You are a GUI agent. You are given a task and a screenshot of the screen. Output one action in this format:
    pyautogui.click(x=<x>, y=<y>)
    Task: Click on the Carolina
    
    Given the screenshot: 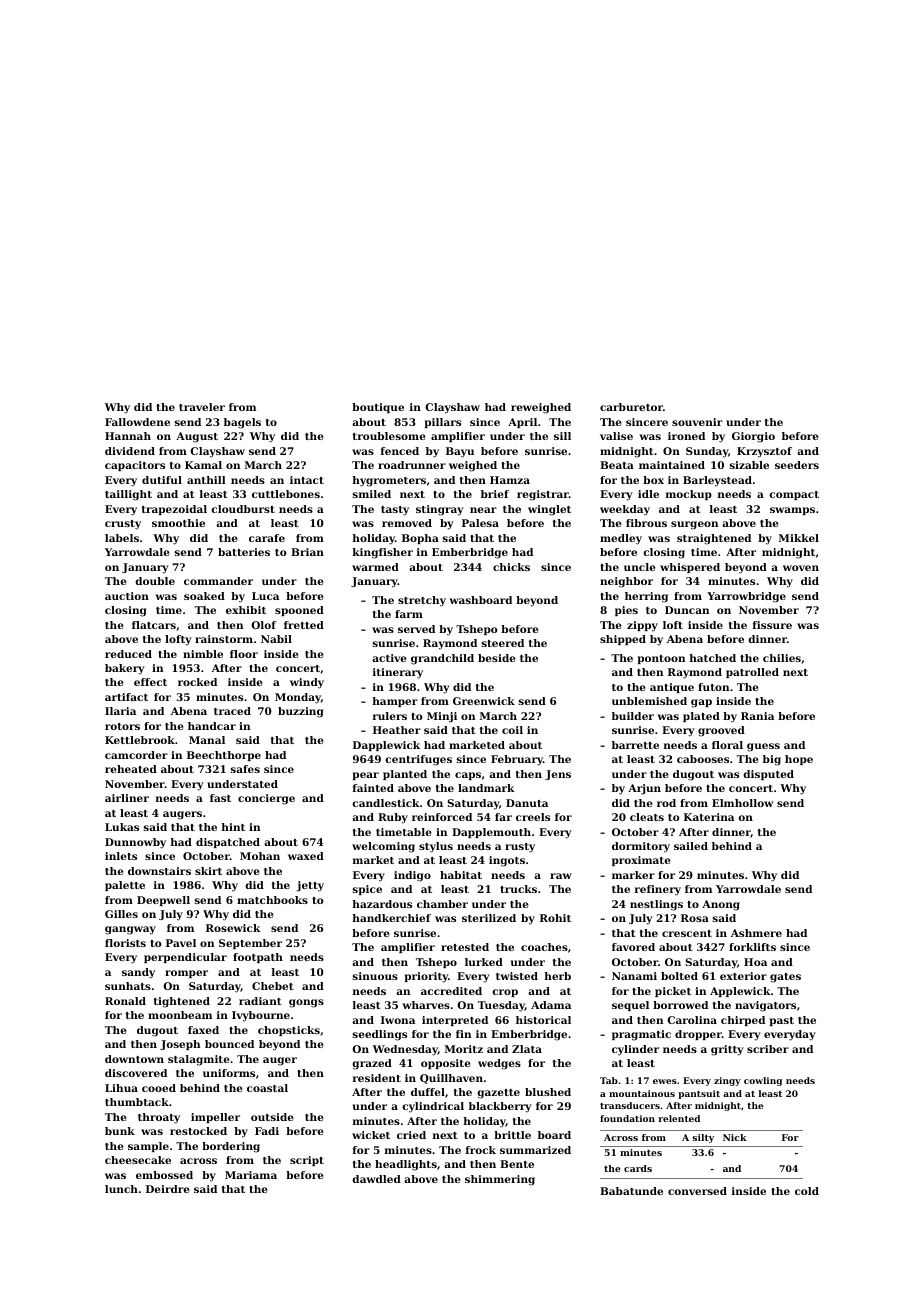 What is the action you would take?
    pyautogui.click(x=692, y=1020)
